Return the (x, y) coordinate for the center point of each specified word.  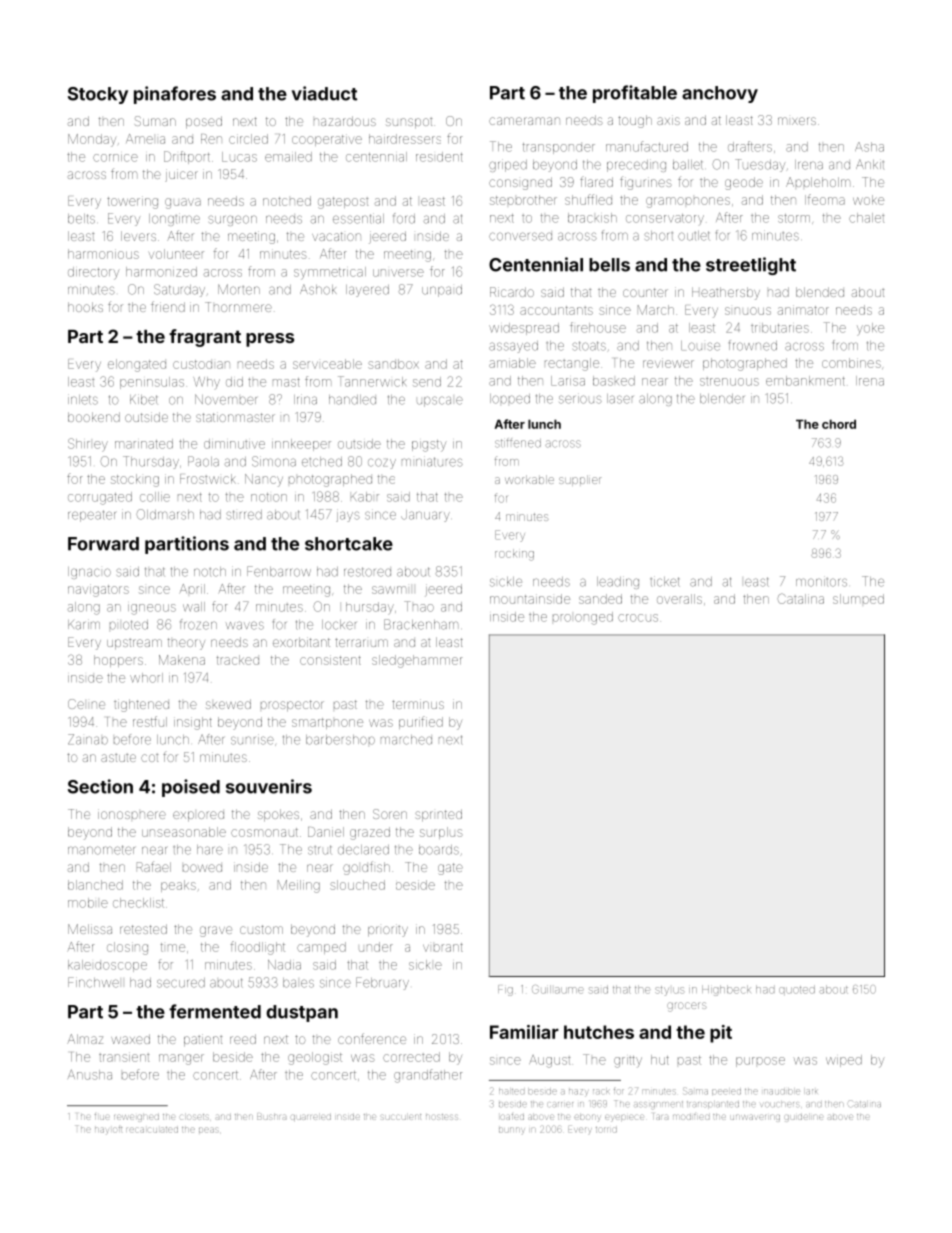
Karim (84, 625)
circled (248, 139)
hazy (578, 1092)
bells (609, 265)
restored (367, 572)
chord (839, 424)
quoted (797, 989)
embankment (805, 381)
